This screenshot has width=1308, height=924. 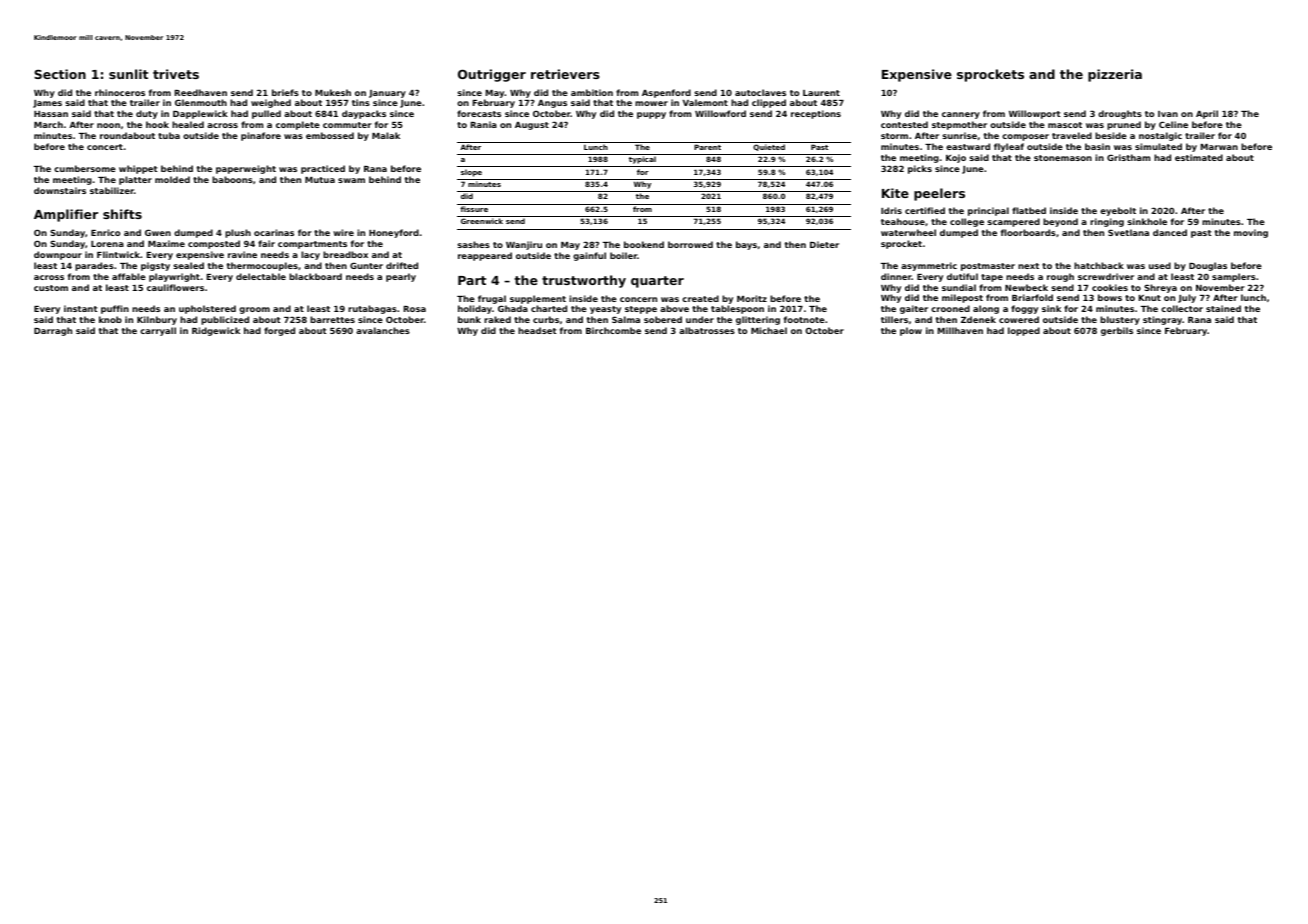 What do you see at coordinates (157, 320) in the screenshot?
I see `Kilnbury` at bounding box center [157, 320].
